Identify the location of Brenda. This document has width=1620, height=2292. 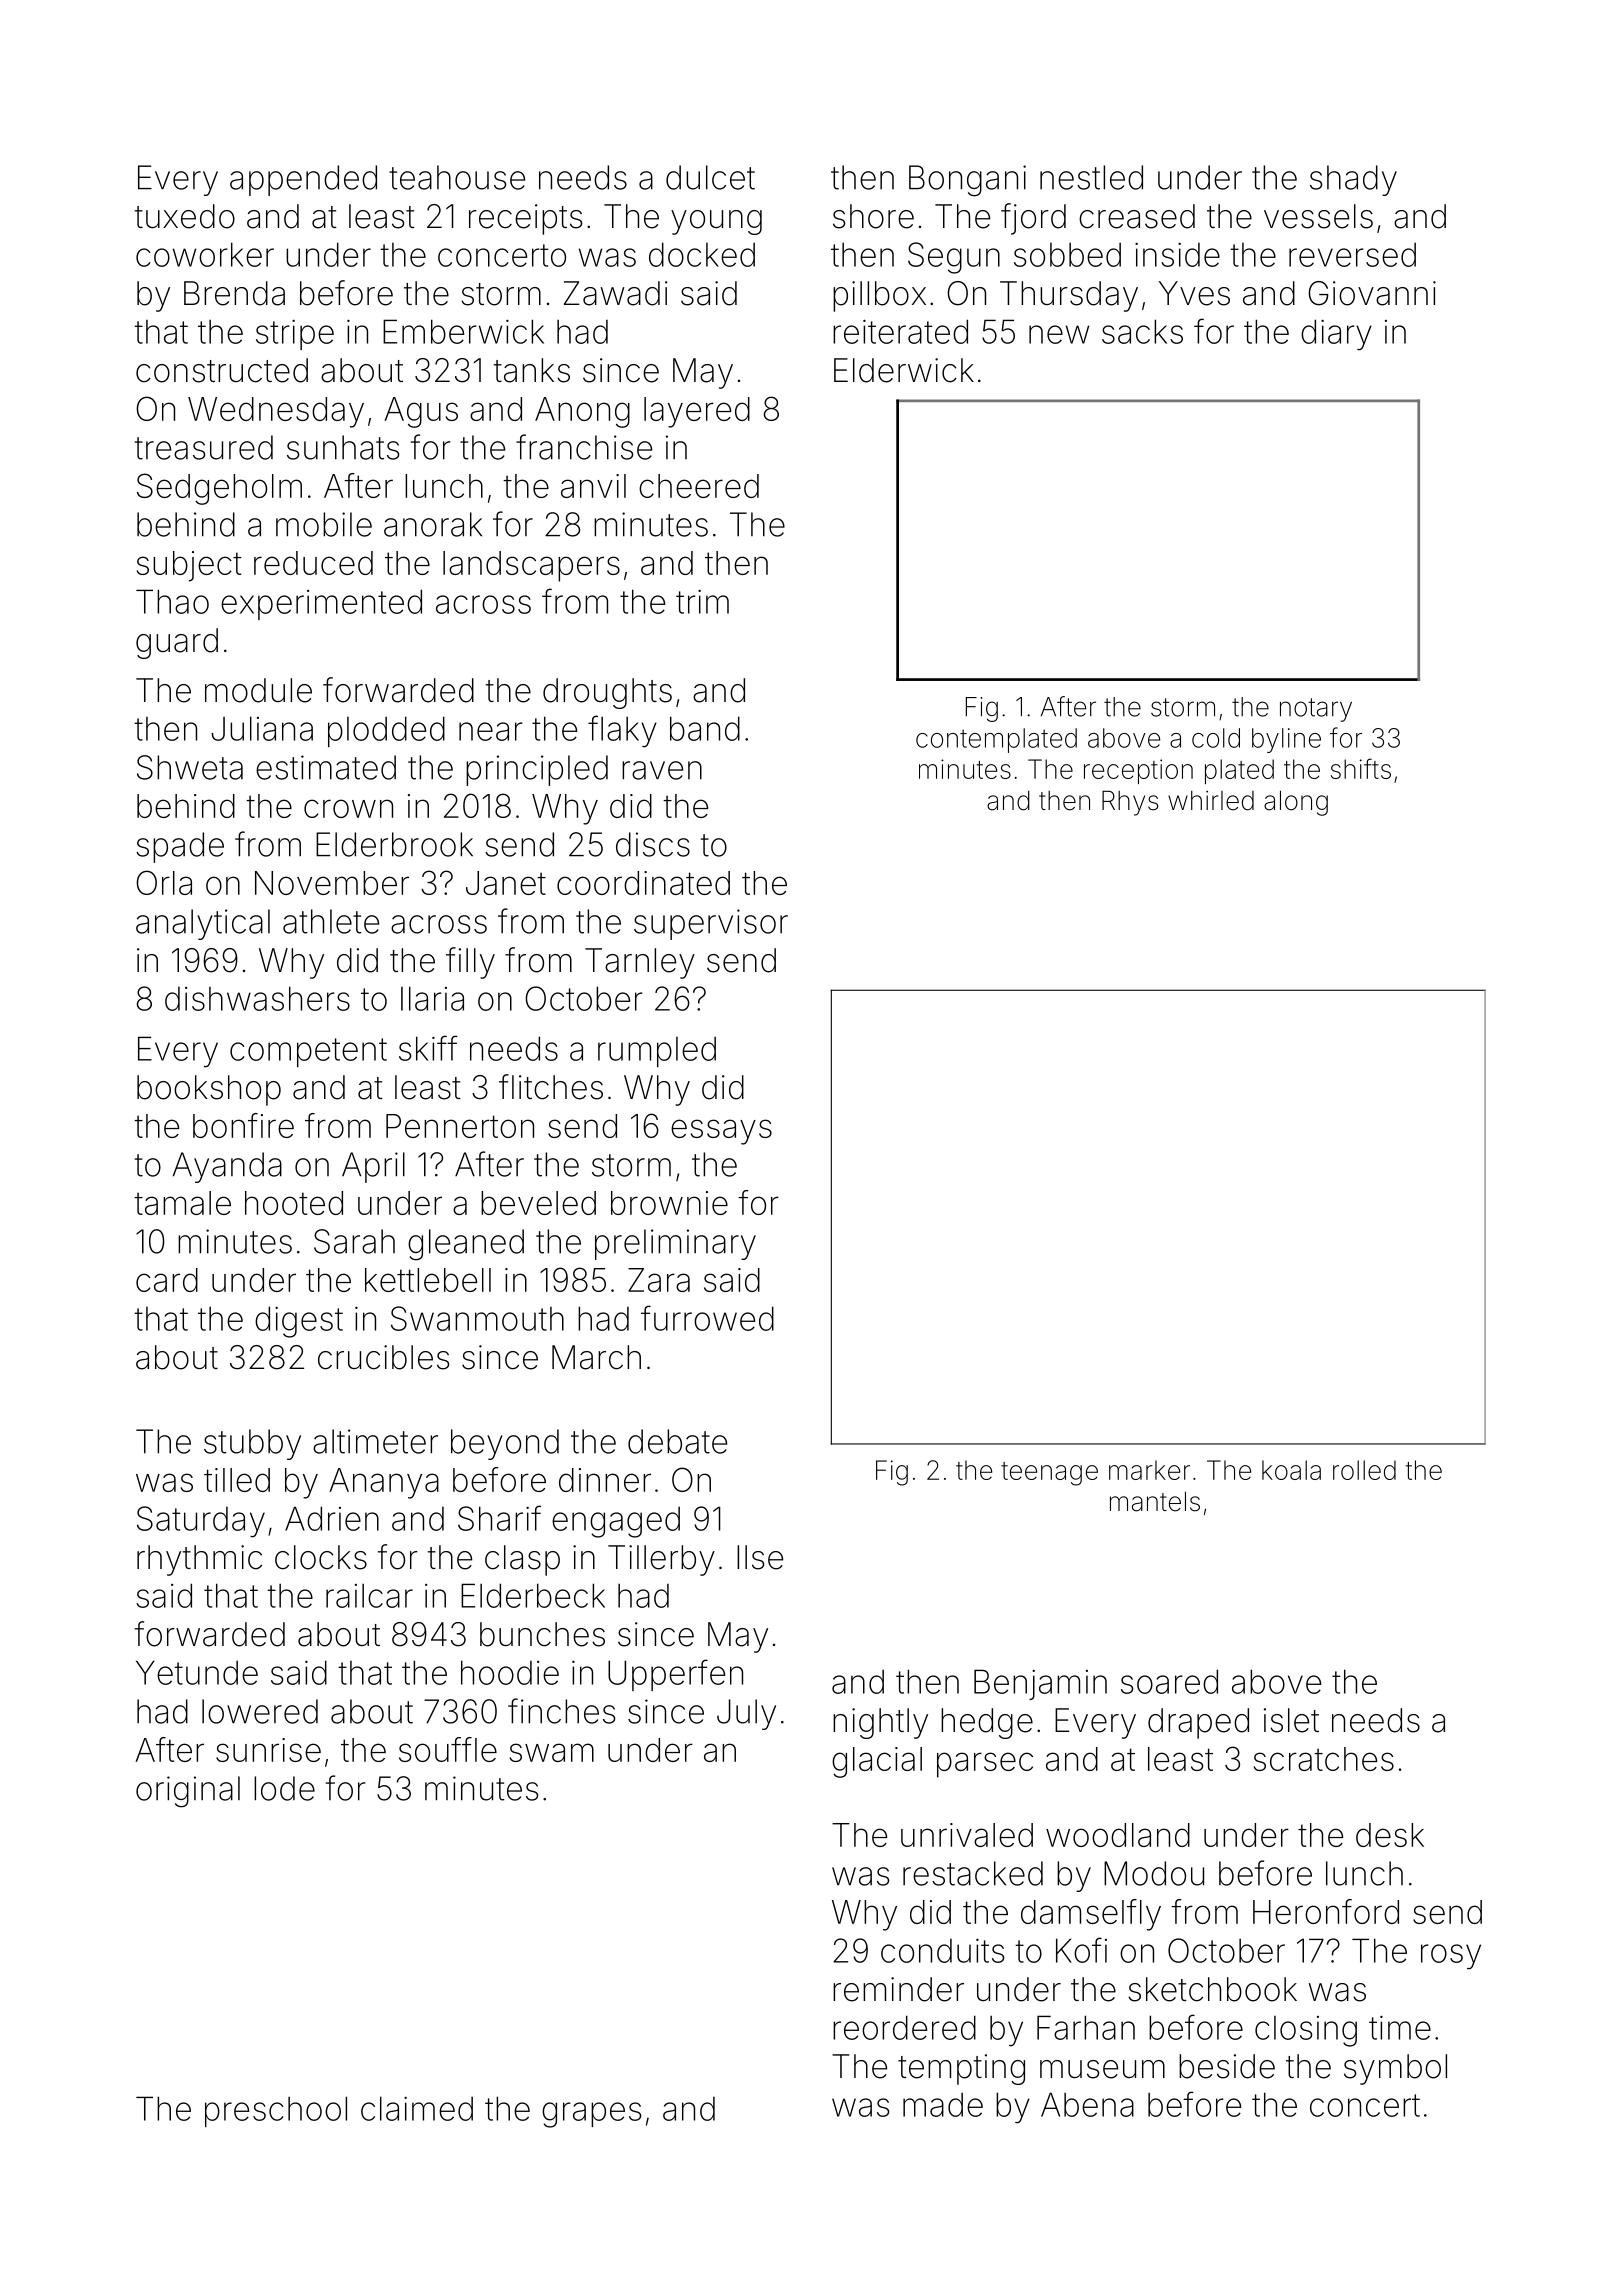
(234, 293).
